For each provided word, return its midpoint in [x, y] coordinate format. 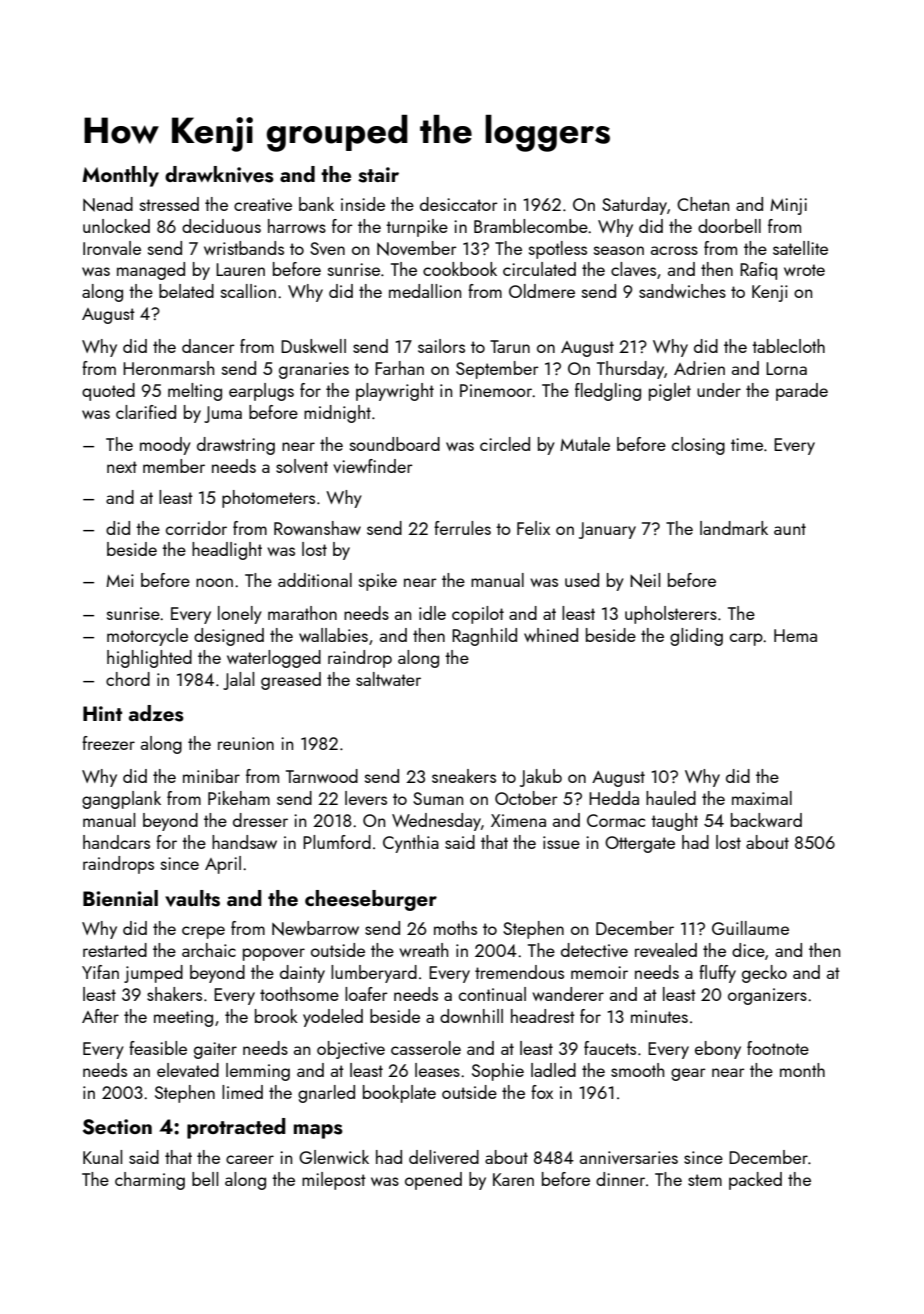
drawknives [219, 174]
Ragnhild [484, 637]
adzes [156, 713]
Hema [795, 635]
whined [551, 635]
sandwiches [682, 291]
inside [363, 204]
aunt [790, 529]
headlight [227, 551]
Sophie [498, 1072]
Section [117, 1127]
